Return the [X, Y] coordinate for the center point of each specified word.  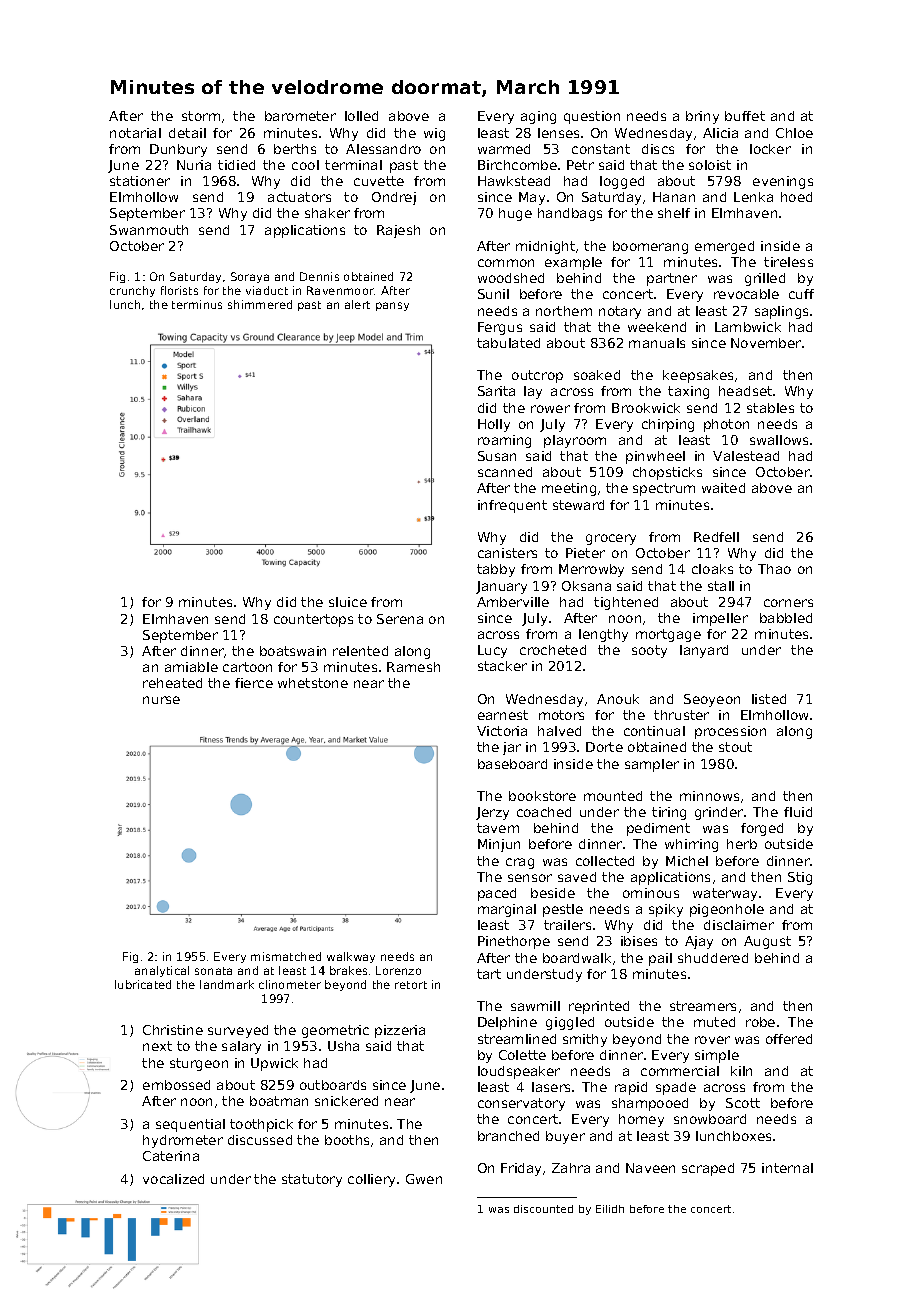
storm [201, 116]
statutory [312, 1180]
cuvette [379, 181]
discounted [543, 1209]
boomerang [650, 247]
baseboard [512, 764]
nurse [161, 700]
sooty [649, 651]
